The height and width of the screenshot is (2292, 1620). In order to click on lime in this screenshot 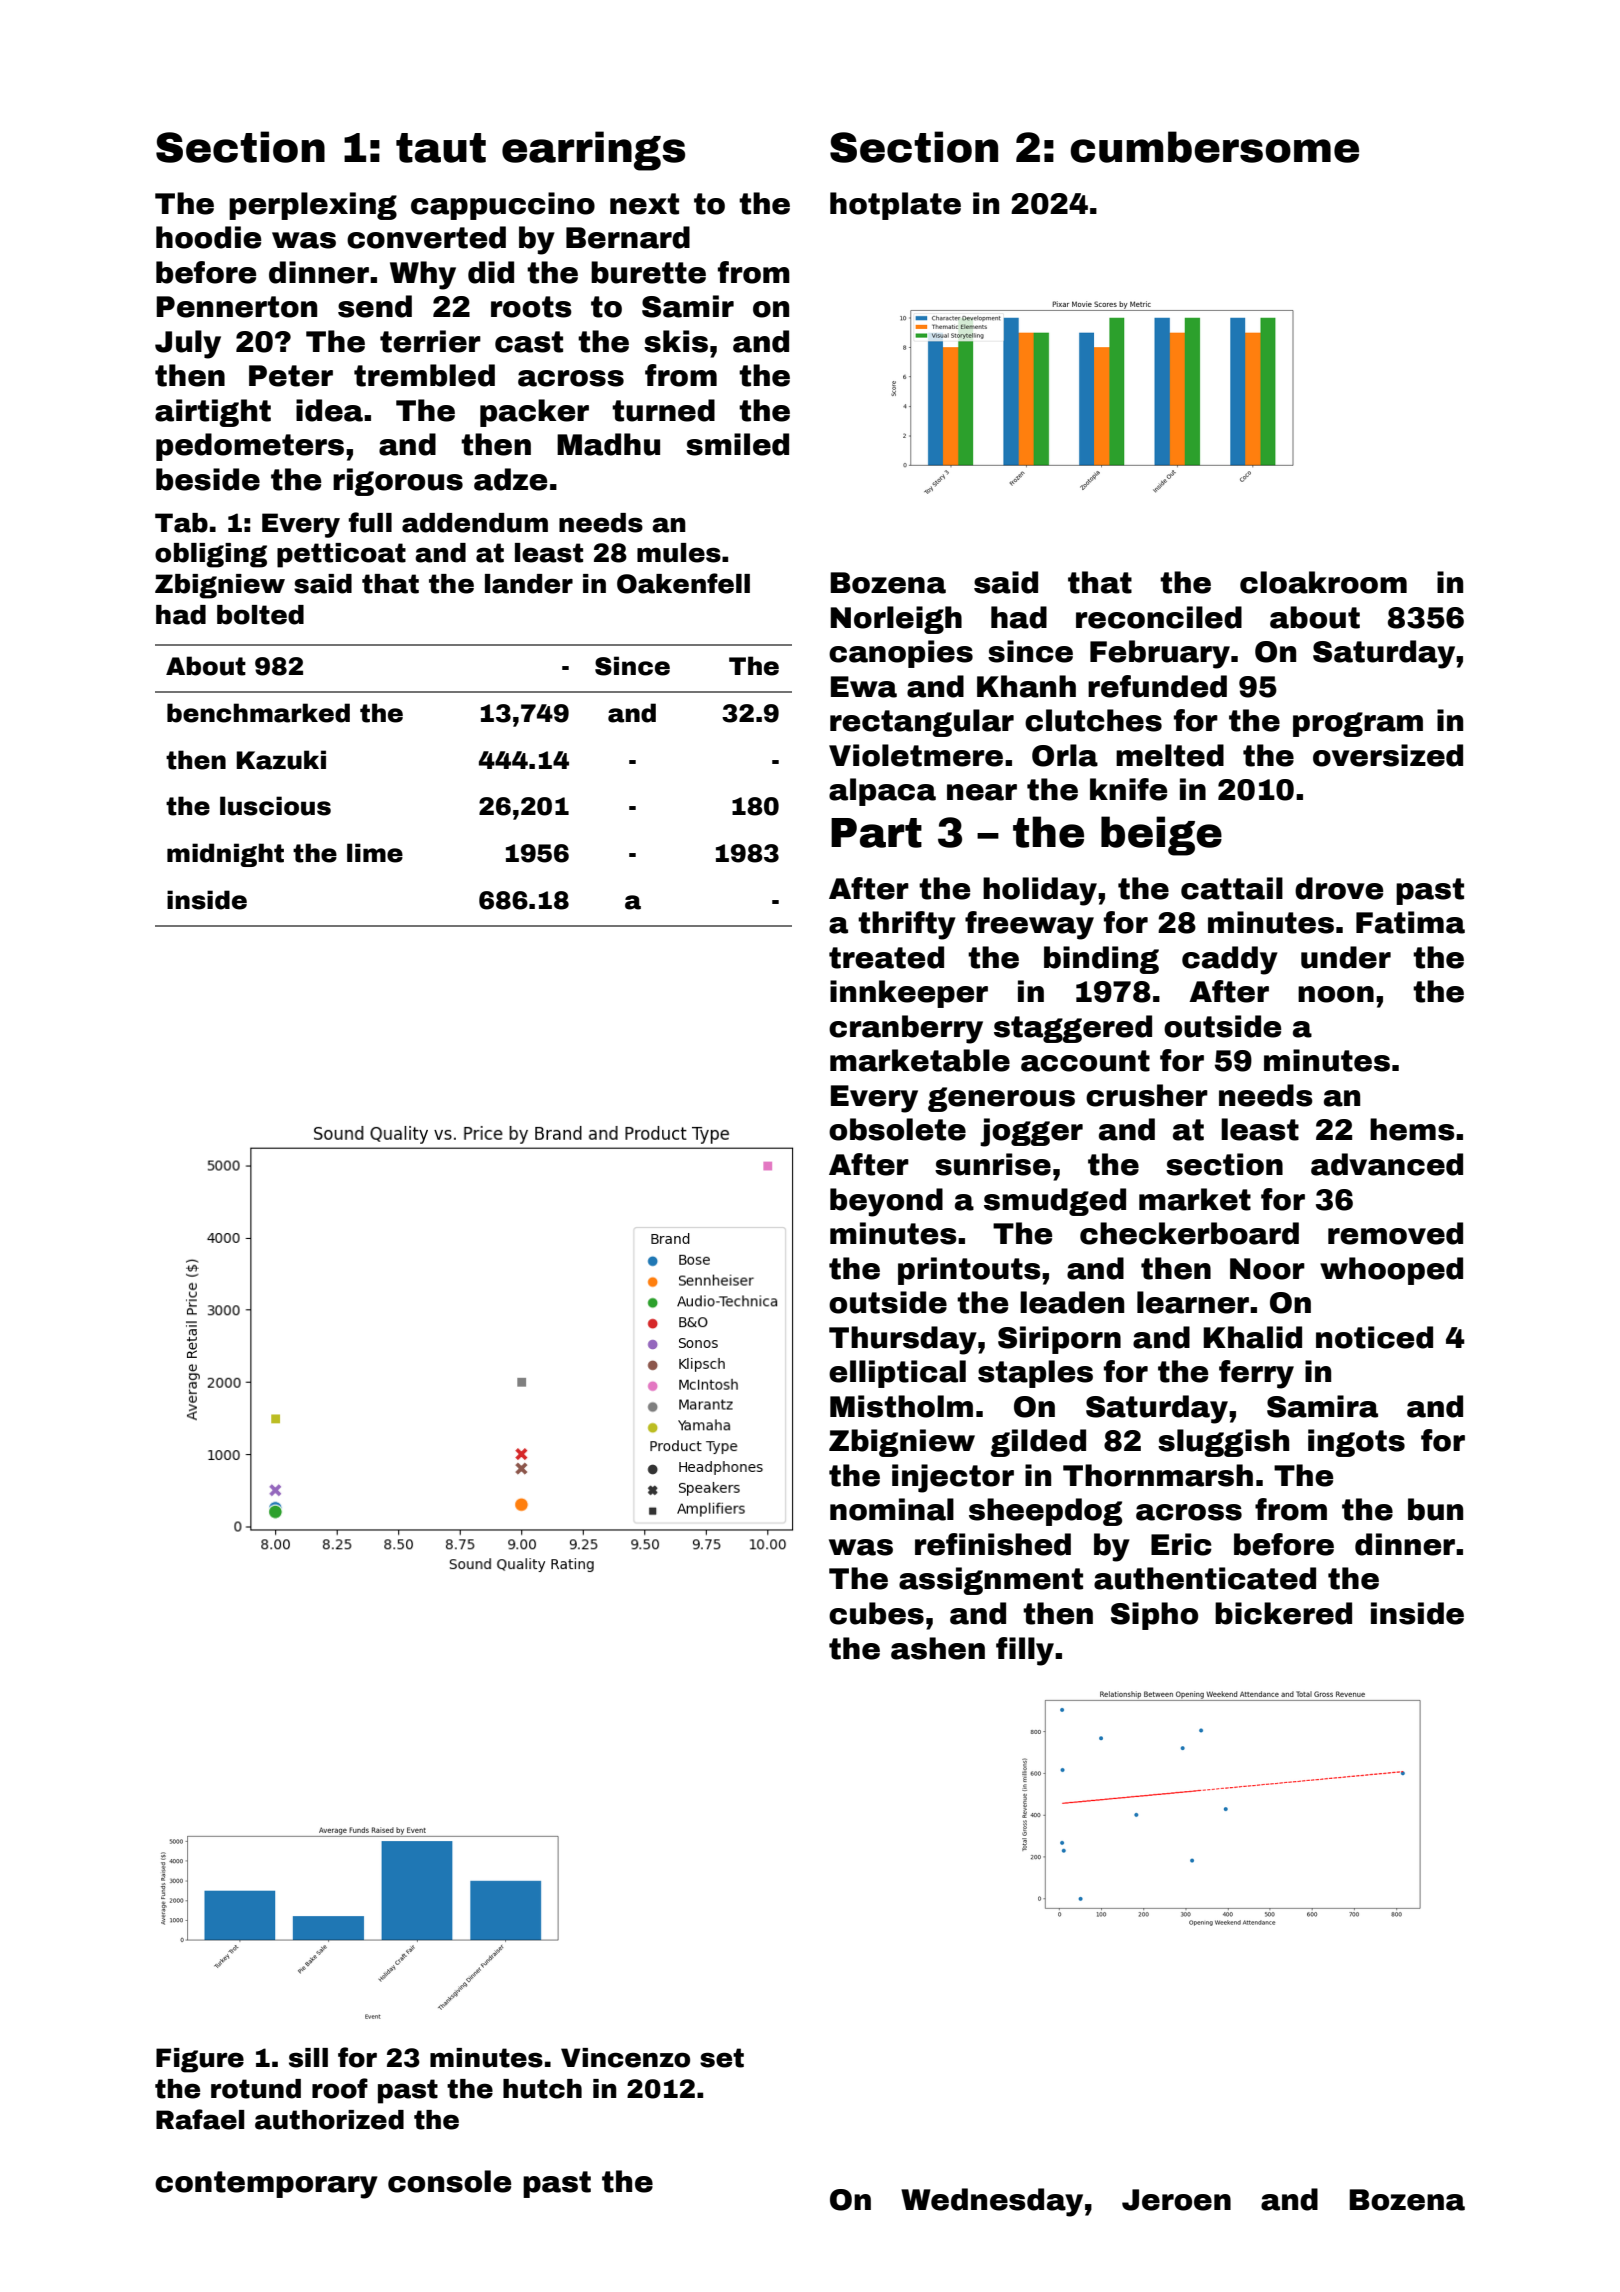, I will do `click(375, 853)`.
